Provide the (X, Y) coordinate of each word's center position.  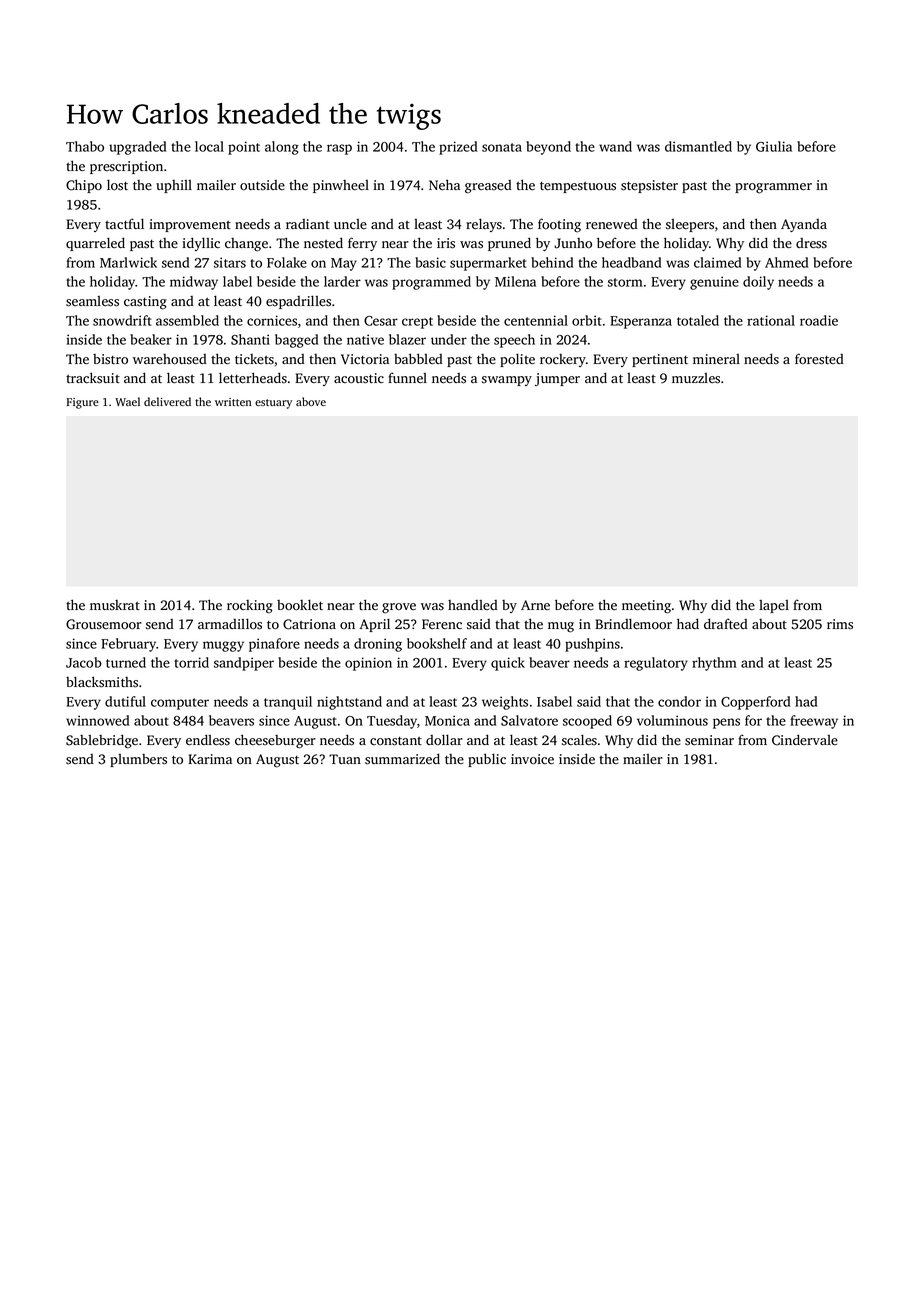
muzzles (696, 378)
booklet (300, 605)
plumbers (138, 760)
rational (771, 320)
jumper (557, 379)
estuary (273, 404)
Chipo (84, 186)
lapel (774, 606)
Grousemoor (104, 624)
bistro (110, 359)
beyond (548, 148)
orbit (587, 320)
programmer (773, 188)
